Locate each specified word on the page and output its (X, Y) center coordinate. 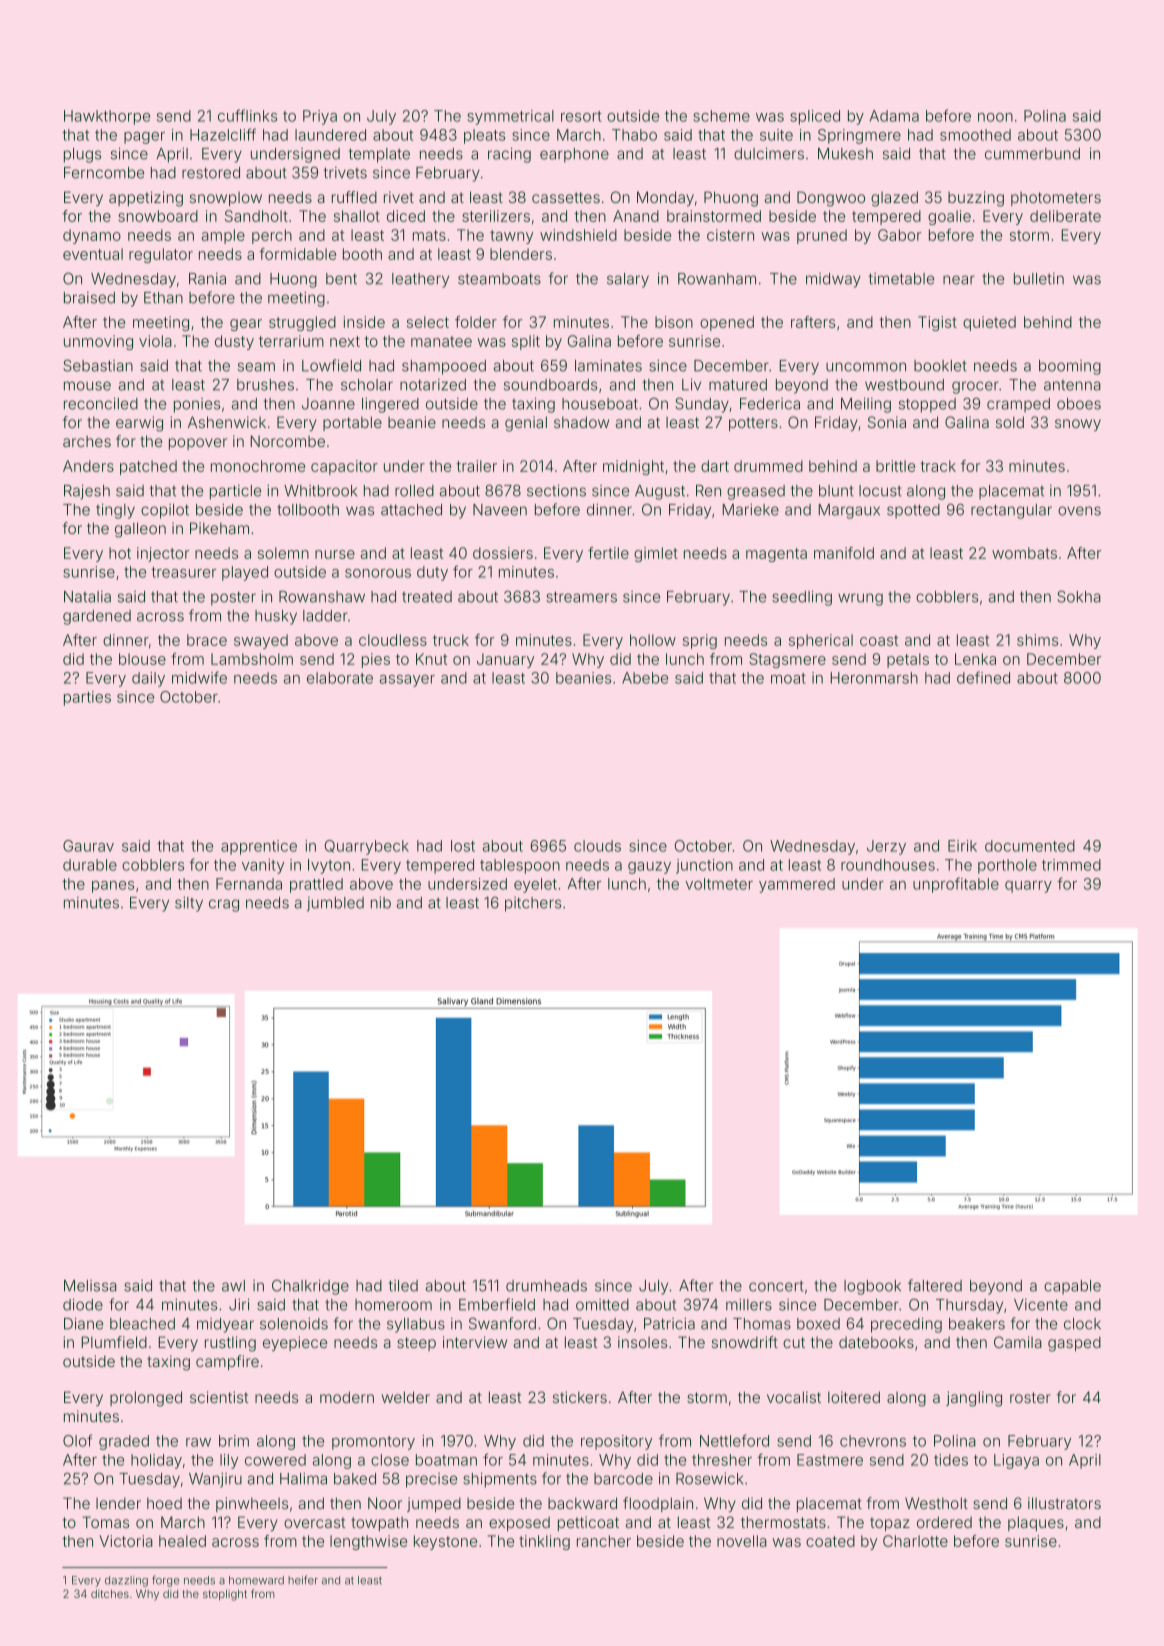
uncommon (866, 367)
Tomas (105, 1522)
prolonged (146, 1399)
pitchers (533, 904)
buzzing (976, 199)
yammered (797, 885)
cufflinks (247, 115)
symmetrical (510, 117)
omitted (602, 1305)
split (526, 342)
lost (463, 846)
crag (224, 905)
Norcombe (287, 441)
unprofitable (956, 885)
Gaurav (88, 846)
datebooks (876, 1342)
